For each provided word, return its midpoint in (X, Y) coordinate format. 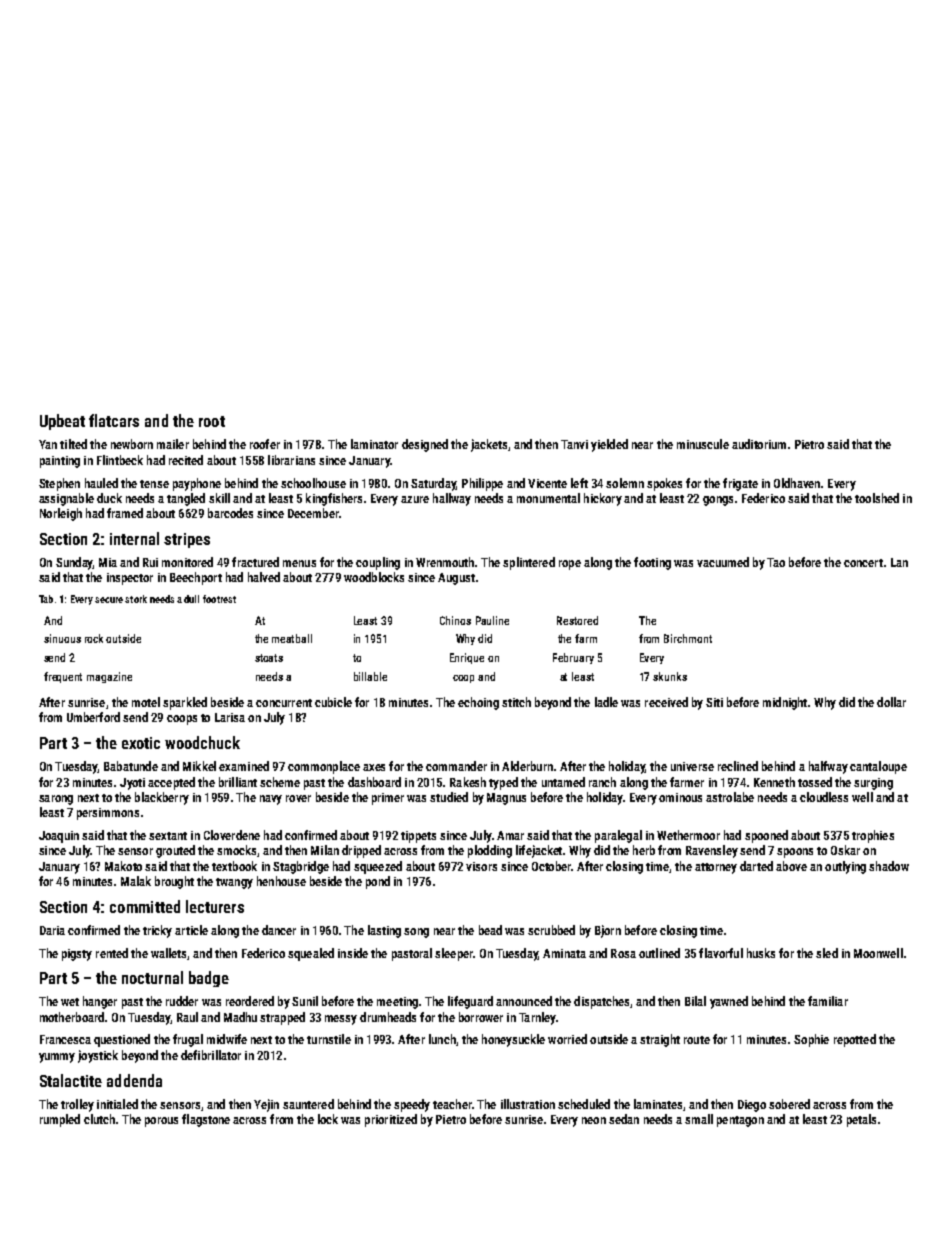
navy (271, 800)
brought (174, 882)
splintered (529, 563)
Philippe (482, 484)
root (212, 421)
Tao (776, 562)
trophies (873, 836)
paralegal (618, 836)
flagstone (206, 1120)
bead (490, 930)
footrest (219, 599)
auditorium (759, 444)
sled (827, 953)
